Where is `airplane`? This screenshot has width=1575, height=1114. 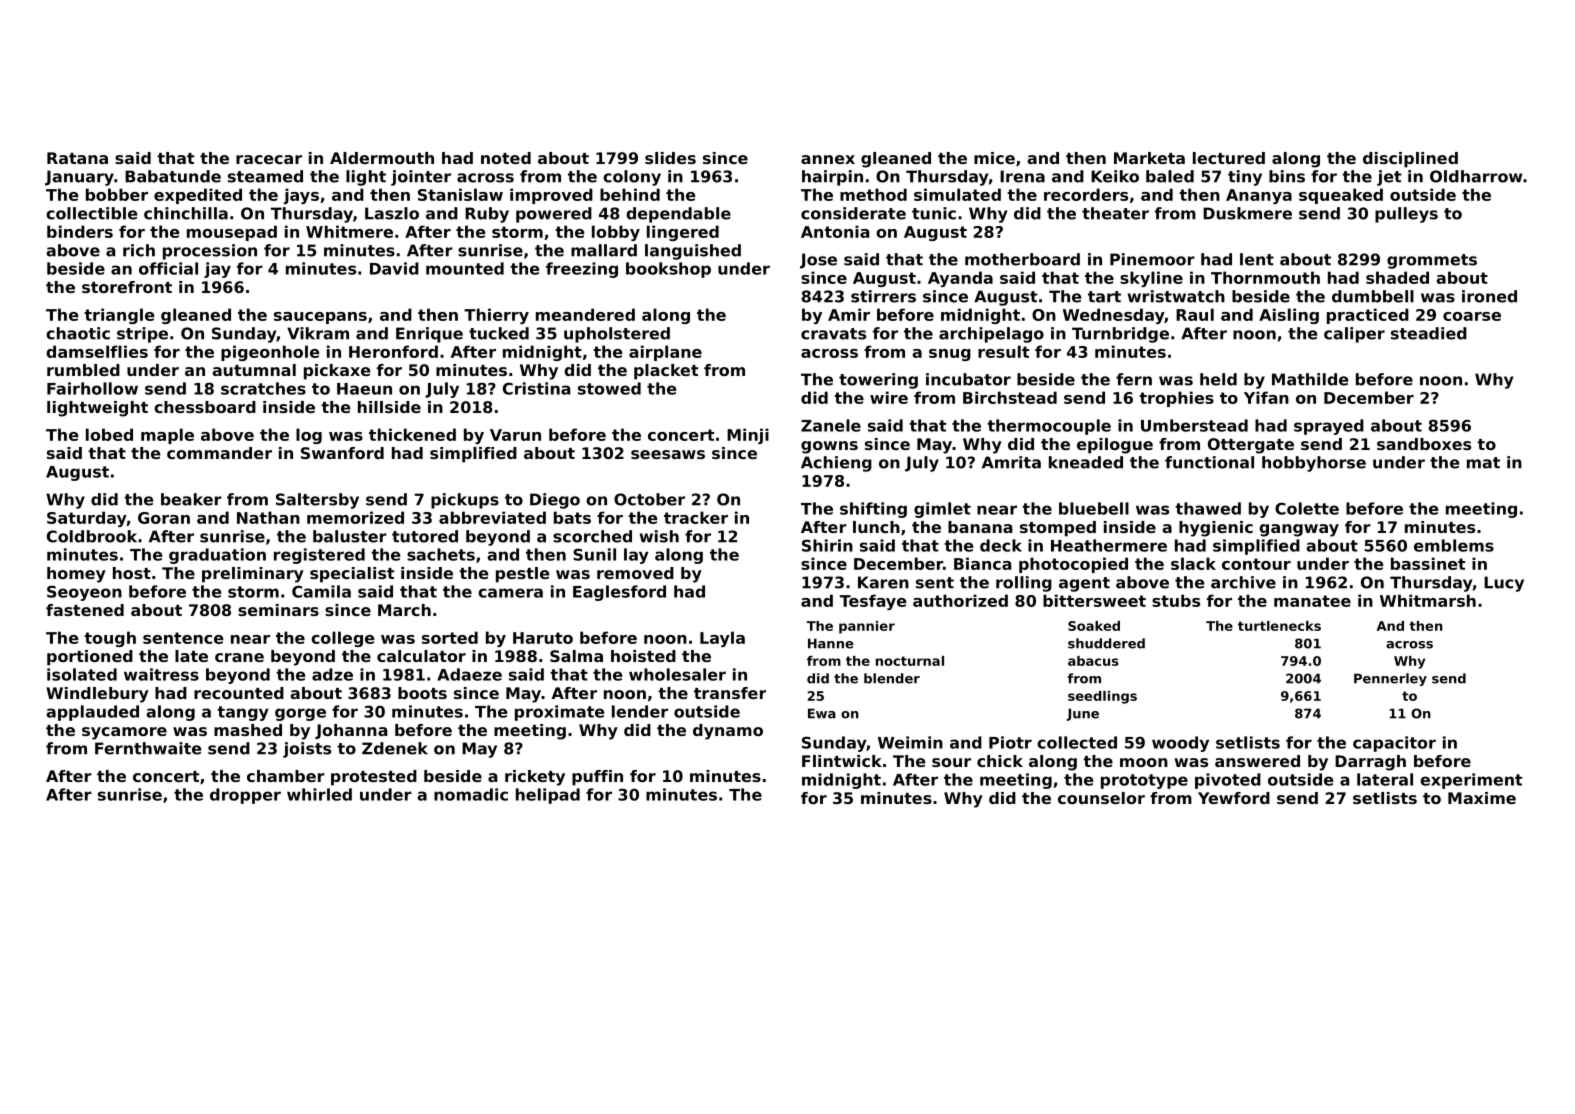 airplane is located at coordinates (665, 353).
